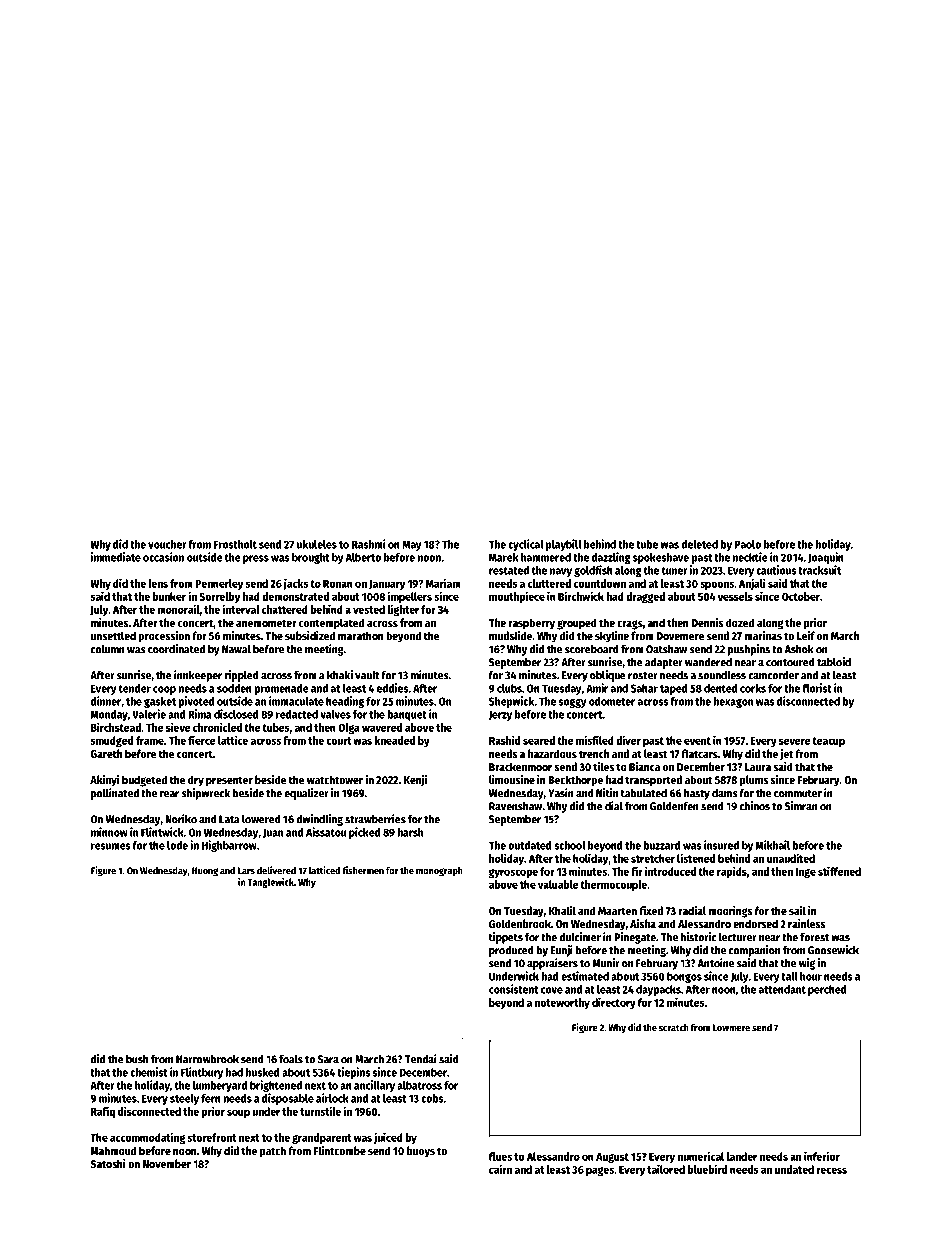 Image resolution: width=952 pixels, height=1233 pixels. What do you see at coordinates (525, 545) in the screenshot?
I see `cyclical` at bounding box center [525, 545].
